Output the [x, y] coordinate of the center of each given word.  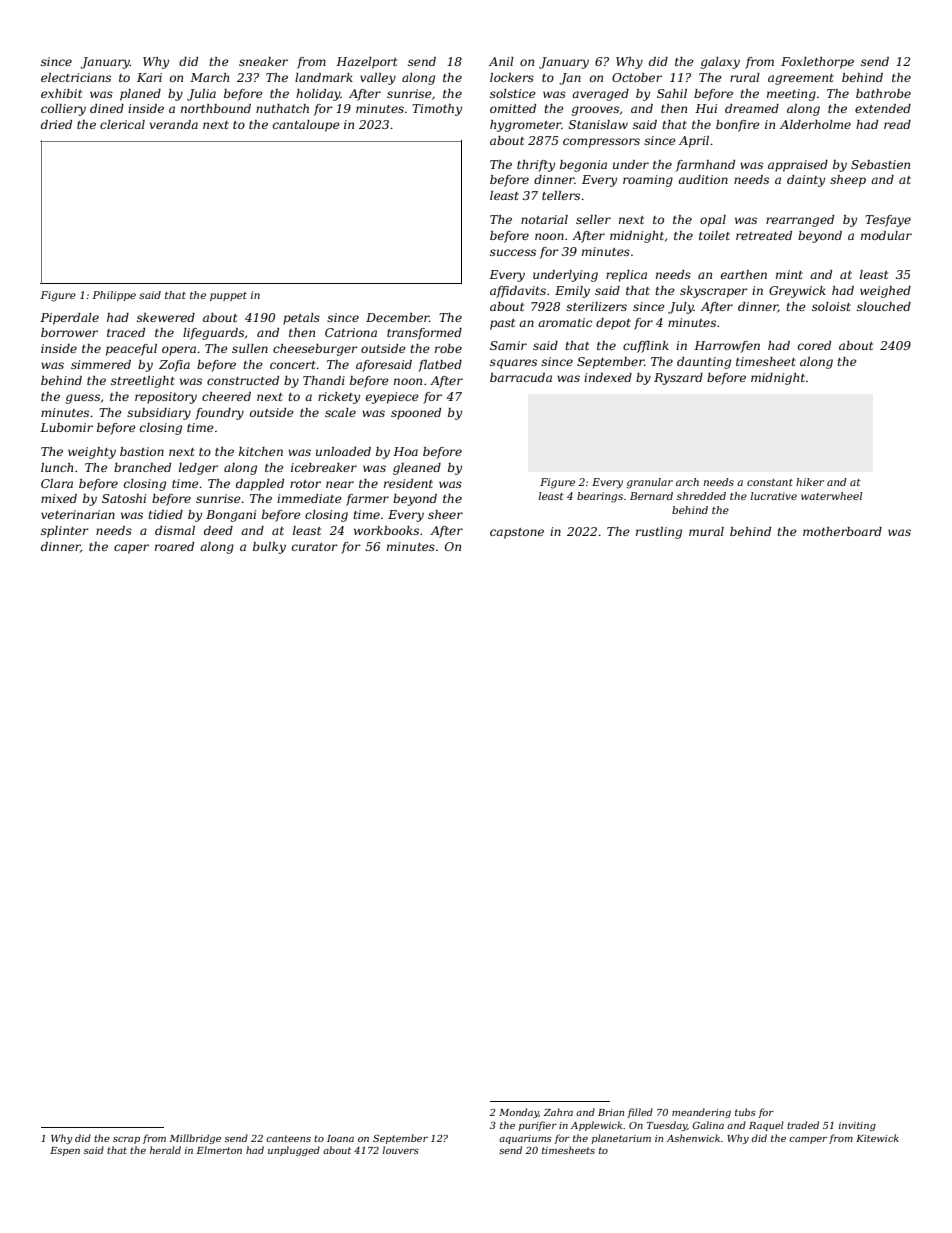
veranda [174, 124]
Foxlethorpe [817, 63]
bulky [269, 548]
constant [770, 482]
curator [315, 547]
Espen [65, 1151]
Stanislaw [598, 124]
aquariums [525, 1139]
